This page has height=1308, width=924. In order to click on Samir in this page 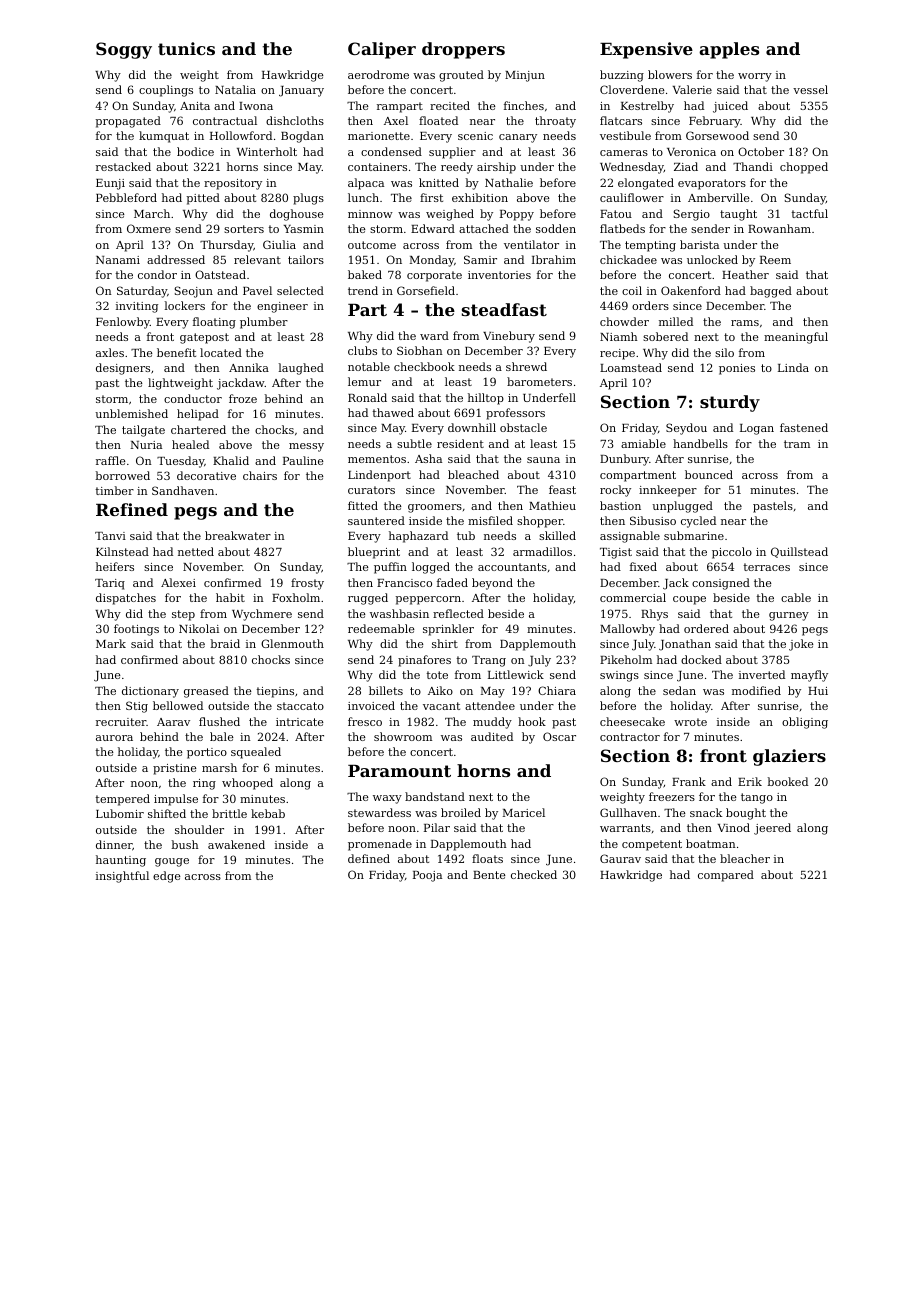, I will do `click(480, 259)`.
